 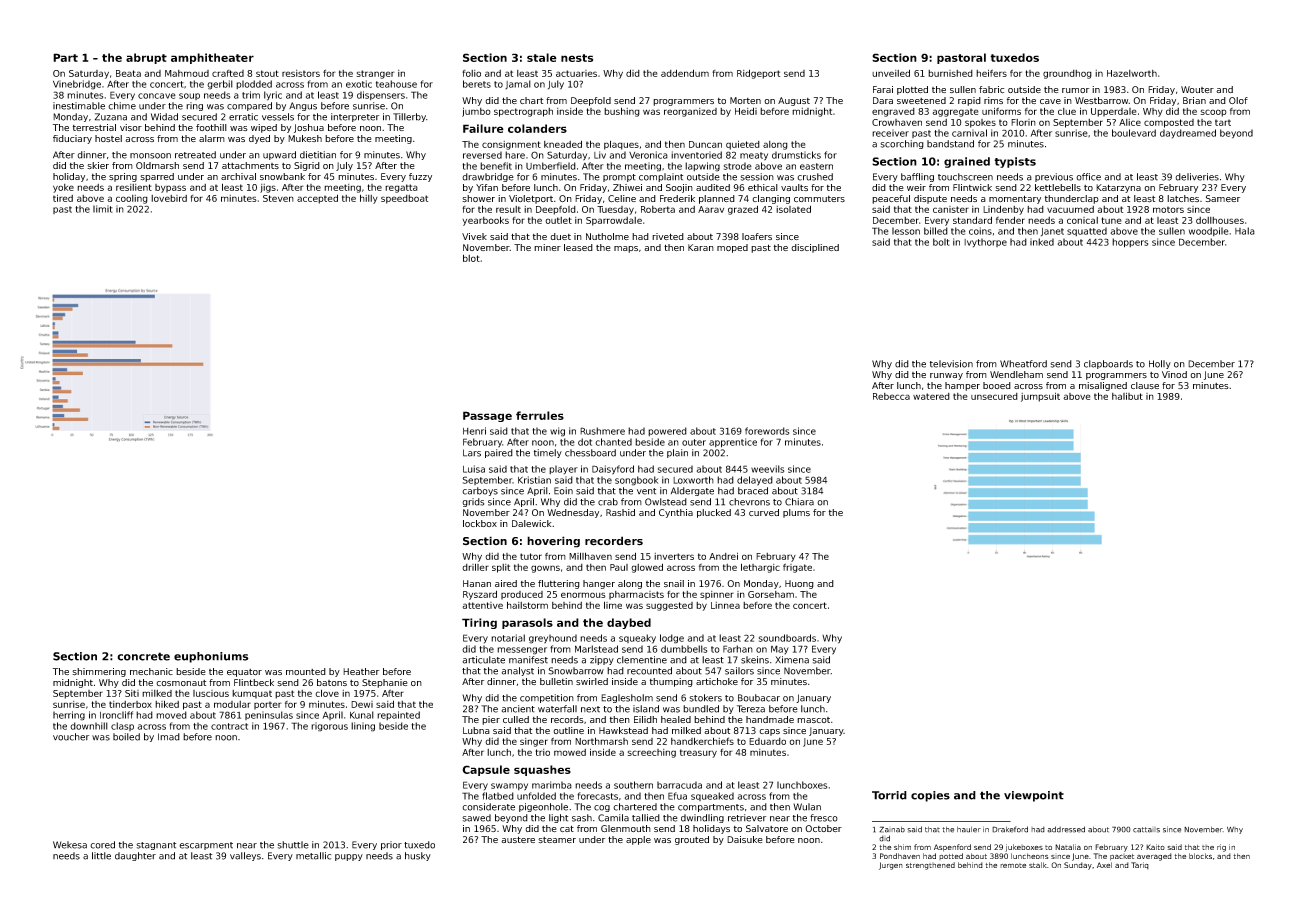 I want to click on addendum, so click(x=685, y=73).
